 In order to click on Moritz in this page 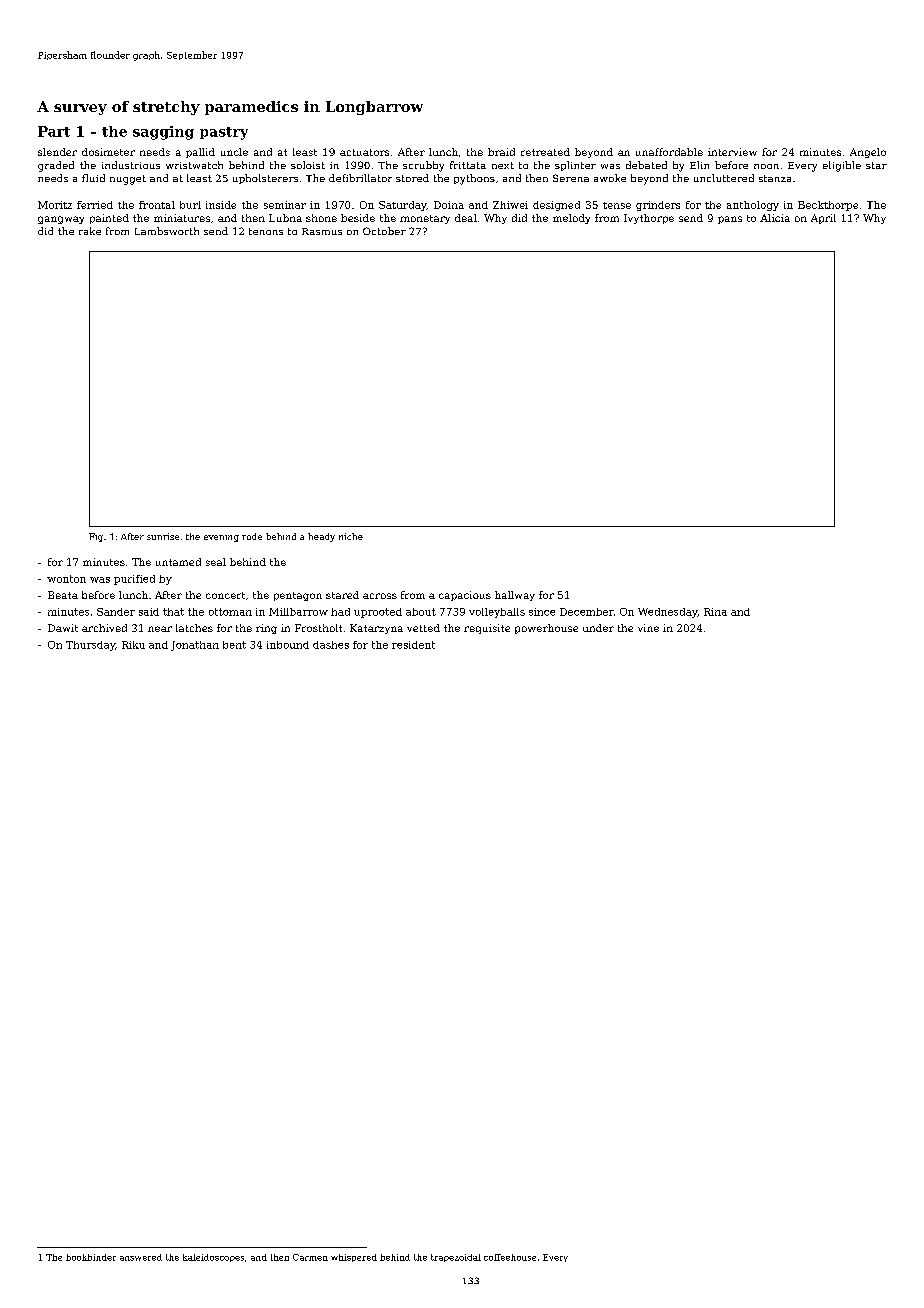, I will do `click(55, 205)`.
